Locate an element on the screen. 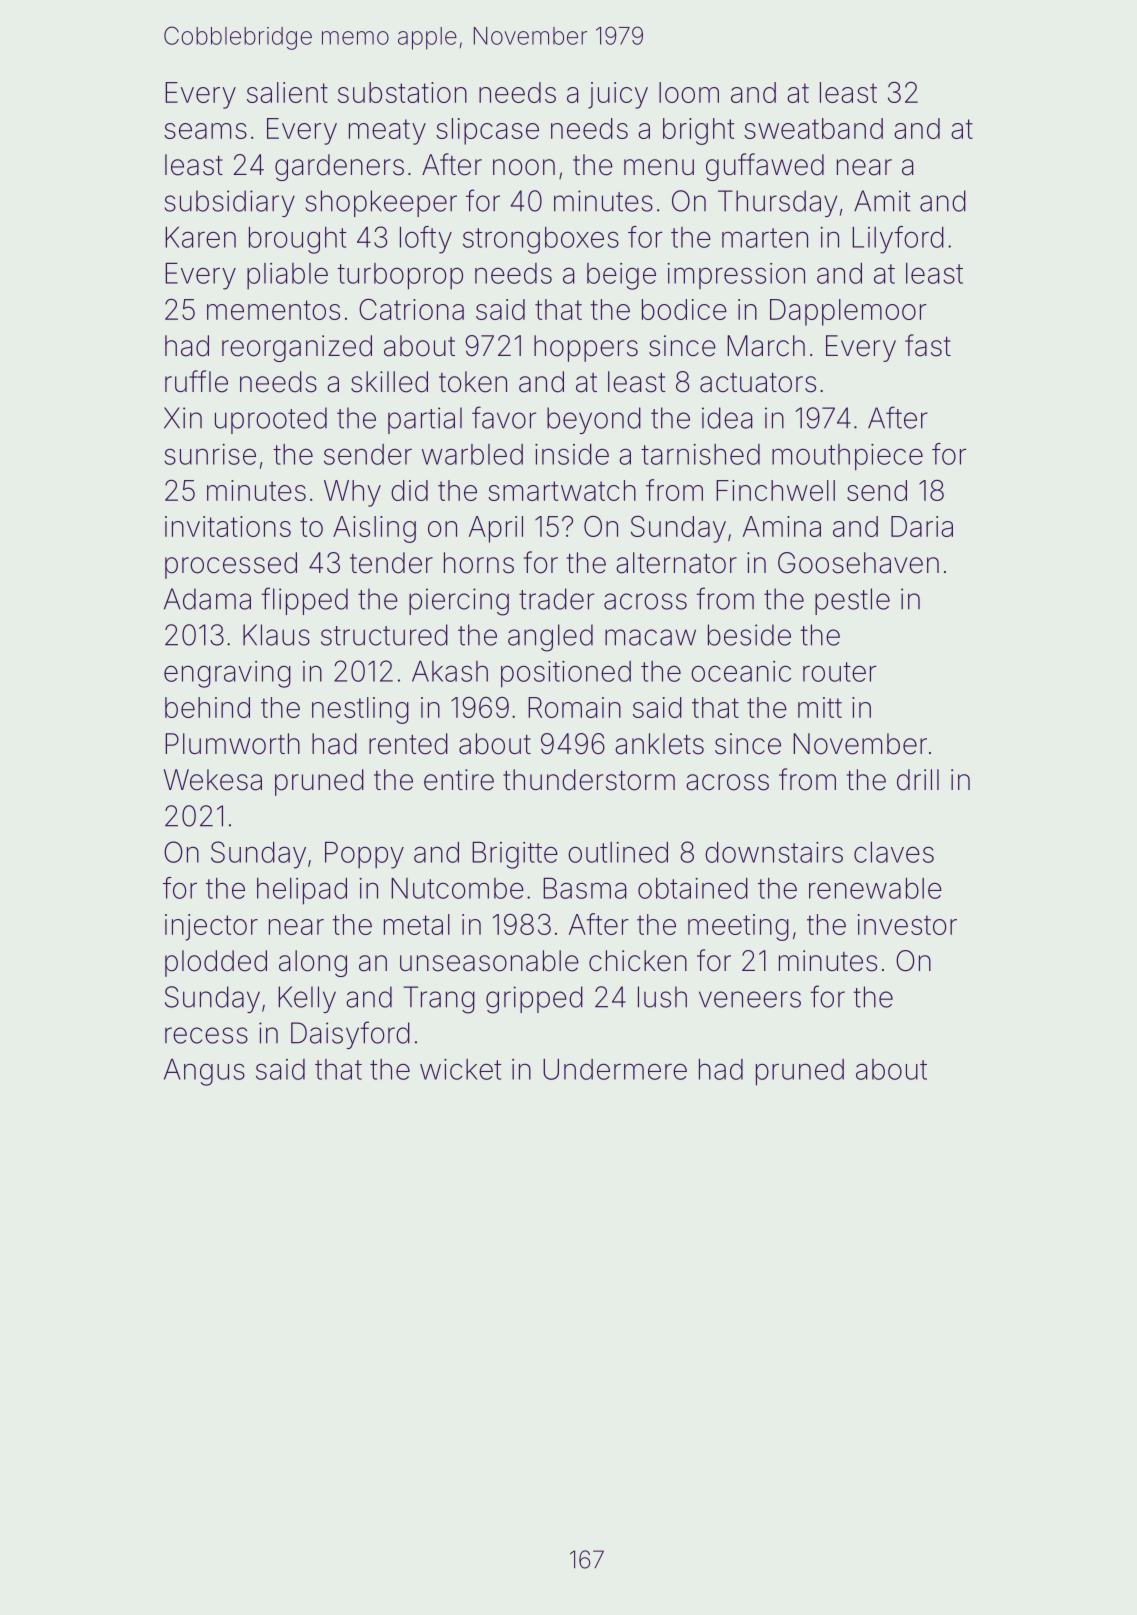  Lilyford is located at coordinates (898, 240).
